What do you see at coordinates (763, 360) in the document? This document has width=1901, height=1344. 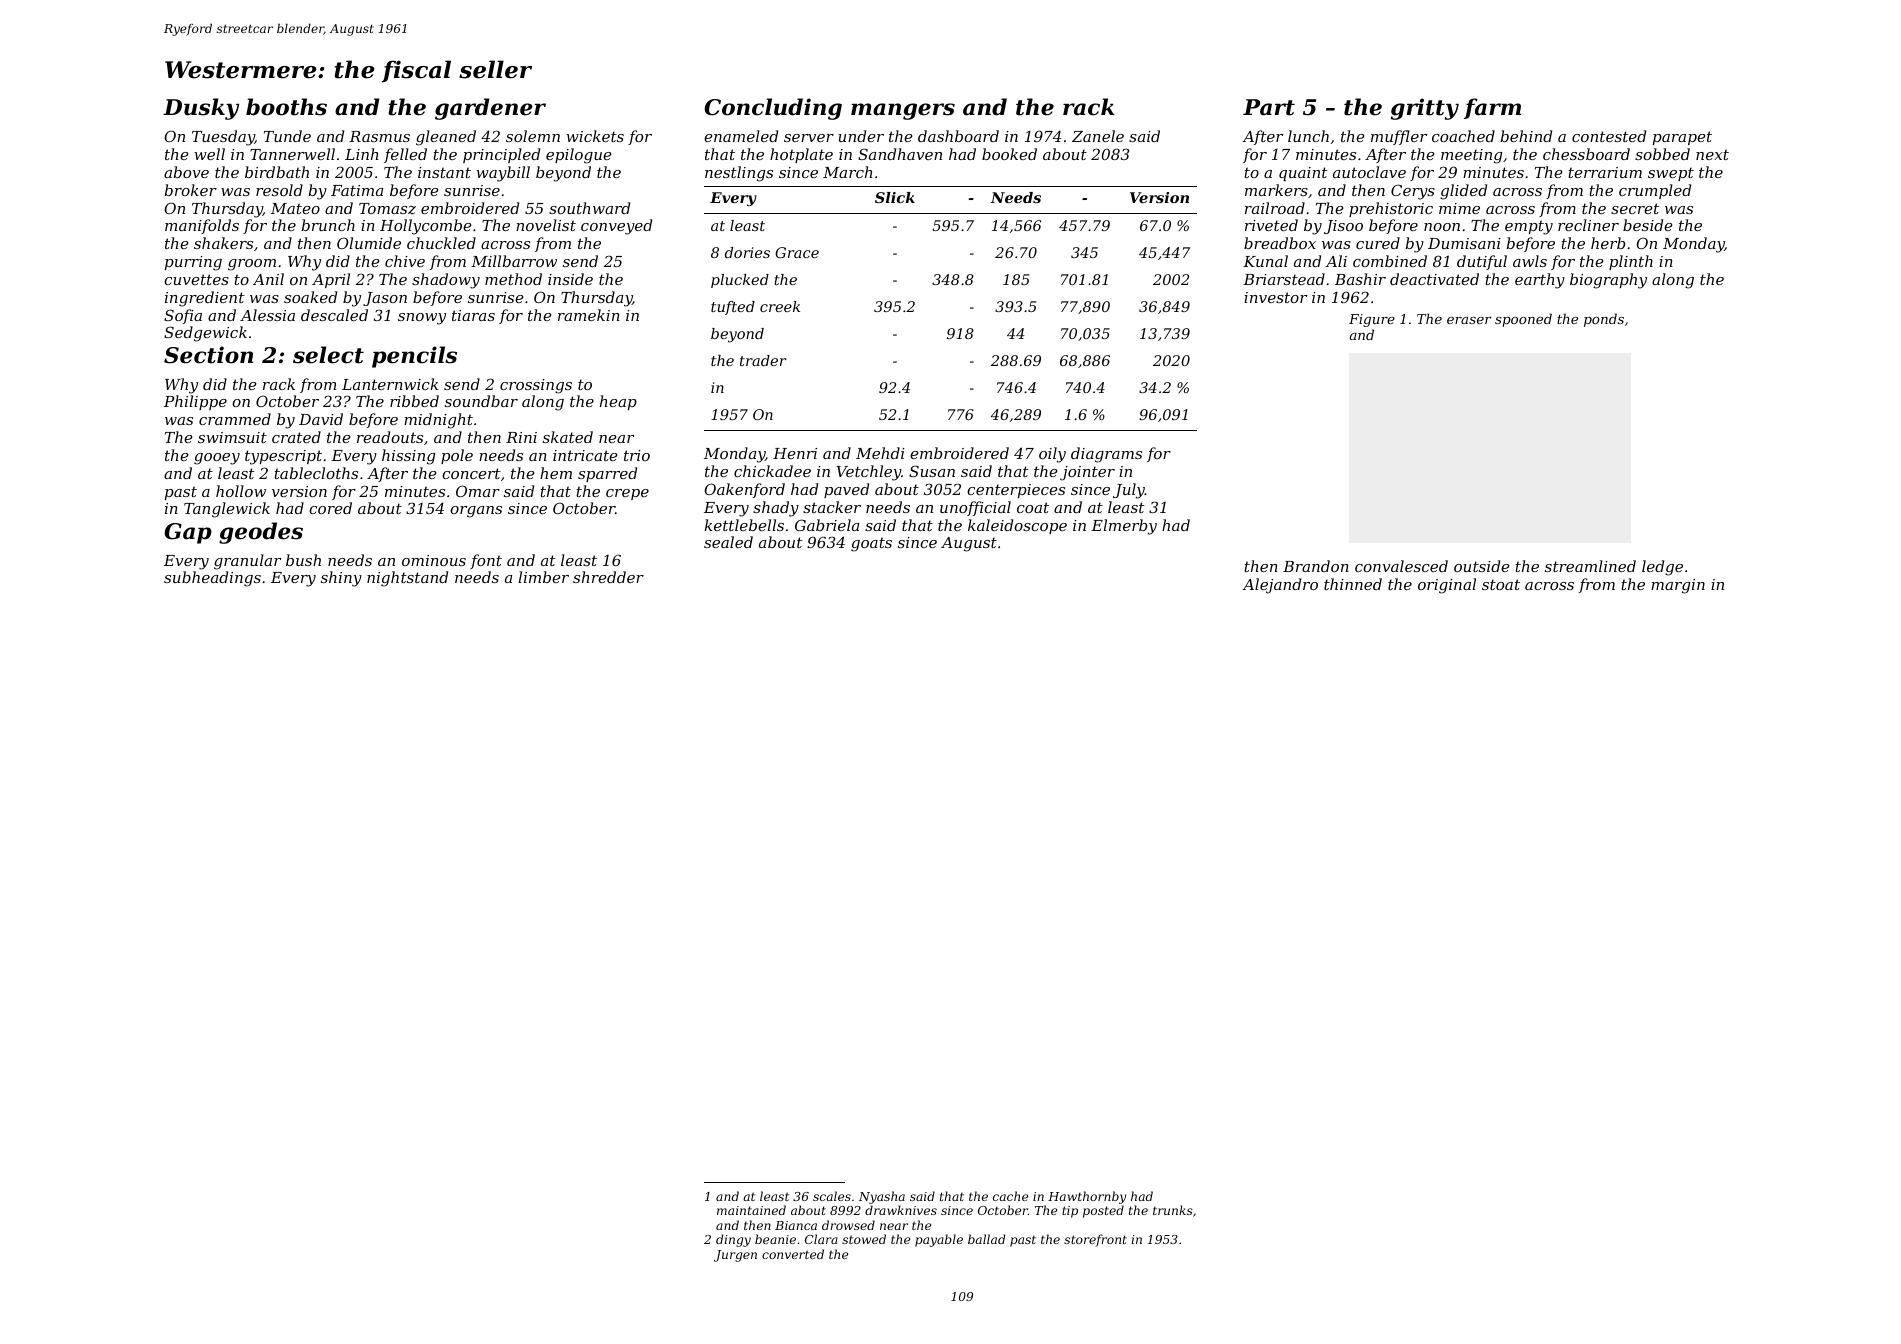 I see `trader` at bounding box center [763, 360].
